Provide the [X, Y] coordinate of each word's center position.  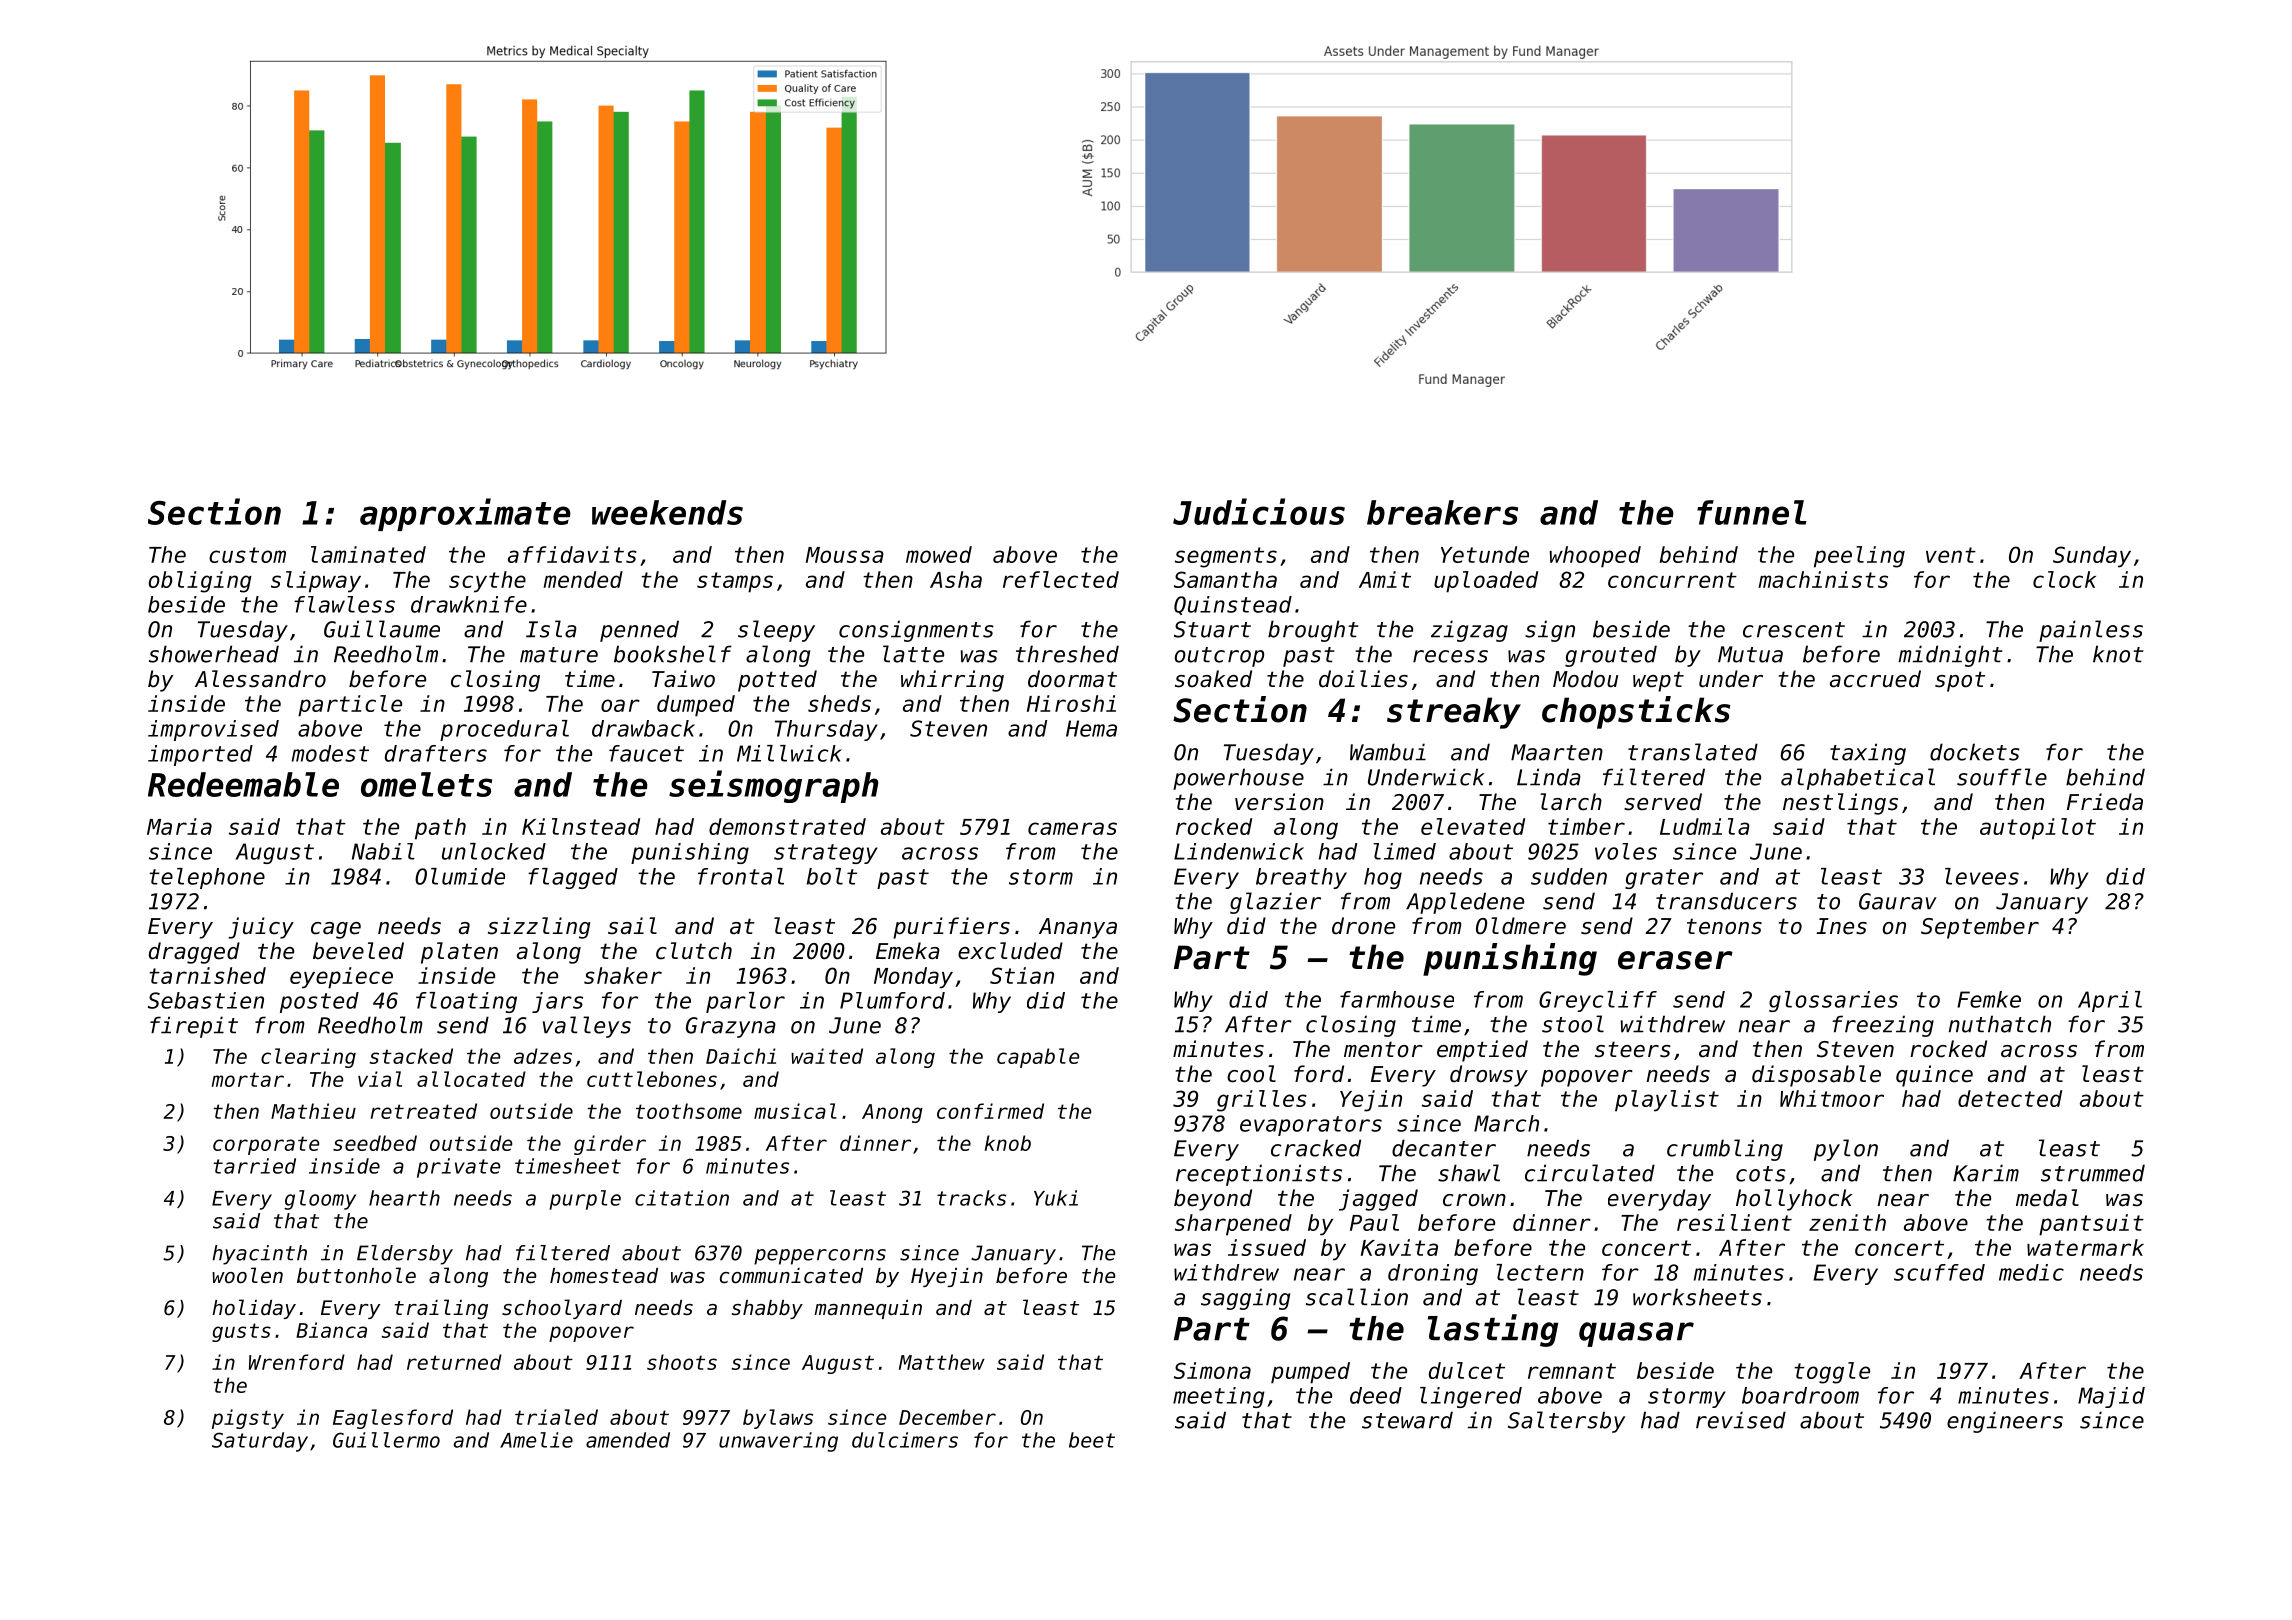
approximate [465, 514]
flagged [573, 878]
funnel [1752, 512]
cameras [1072, 828]
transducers [1726, 901]
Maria [179, 826]
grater [1664, 879]
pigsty [248, 1419]
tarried [255, 1166]
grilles [1262, 1101]
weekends [667, 512]
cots [1761, 1174]
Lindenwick [1239, 851]
